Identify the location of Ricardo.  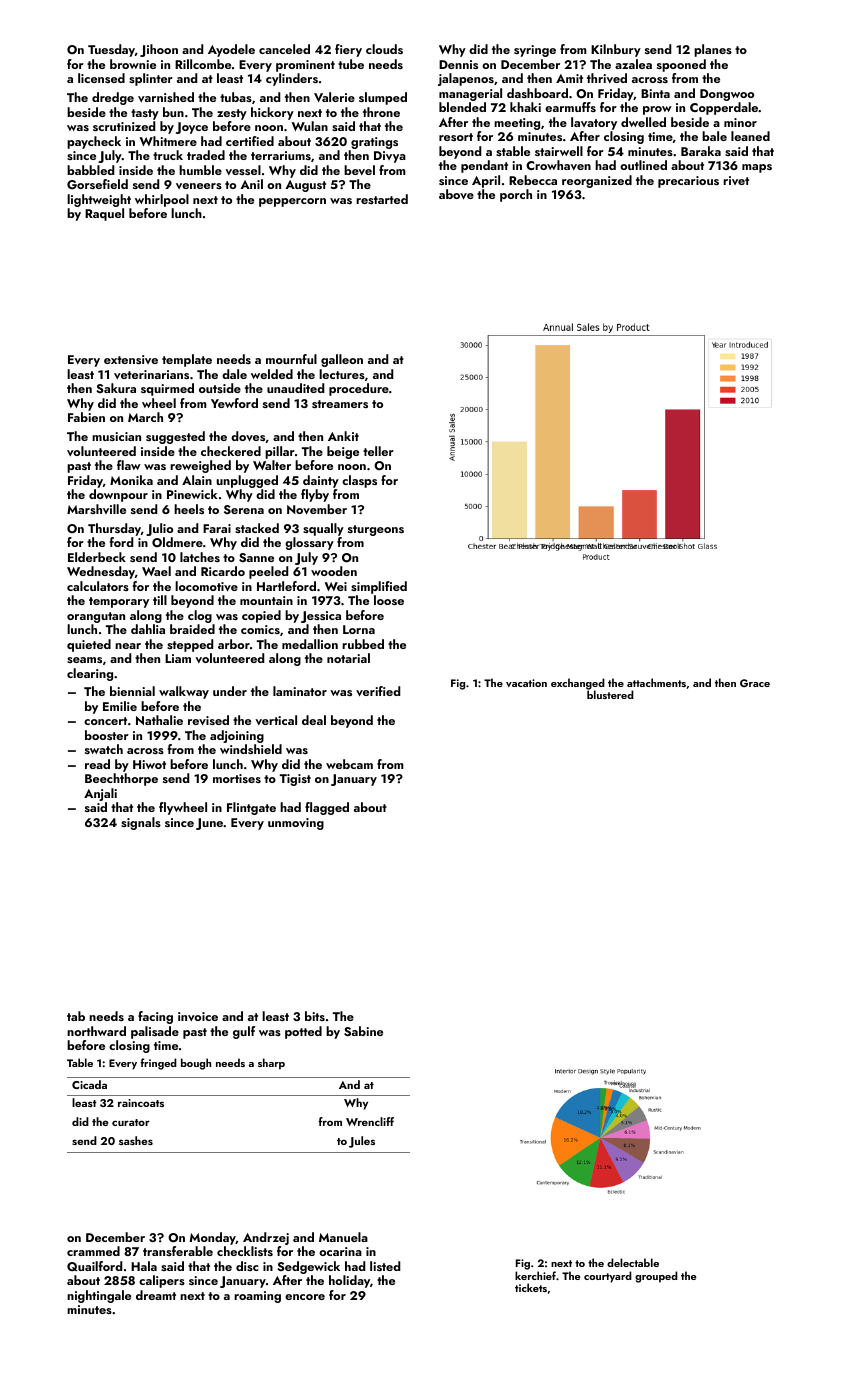
(223, 571).
